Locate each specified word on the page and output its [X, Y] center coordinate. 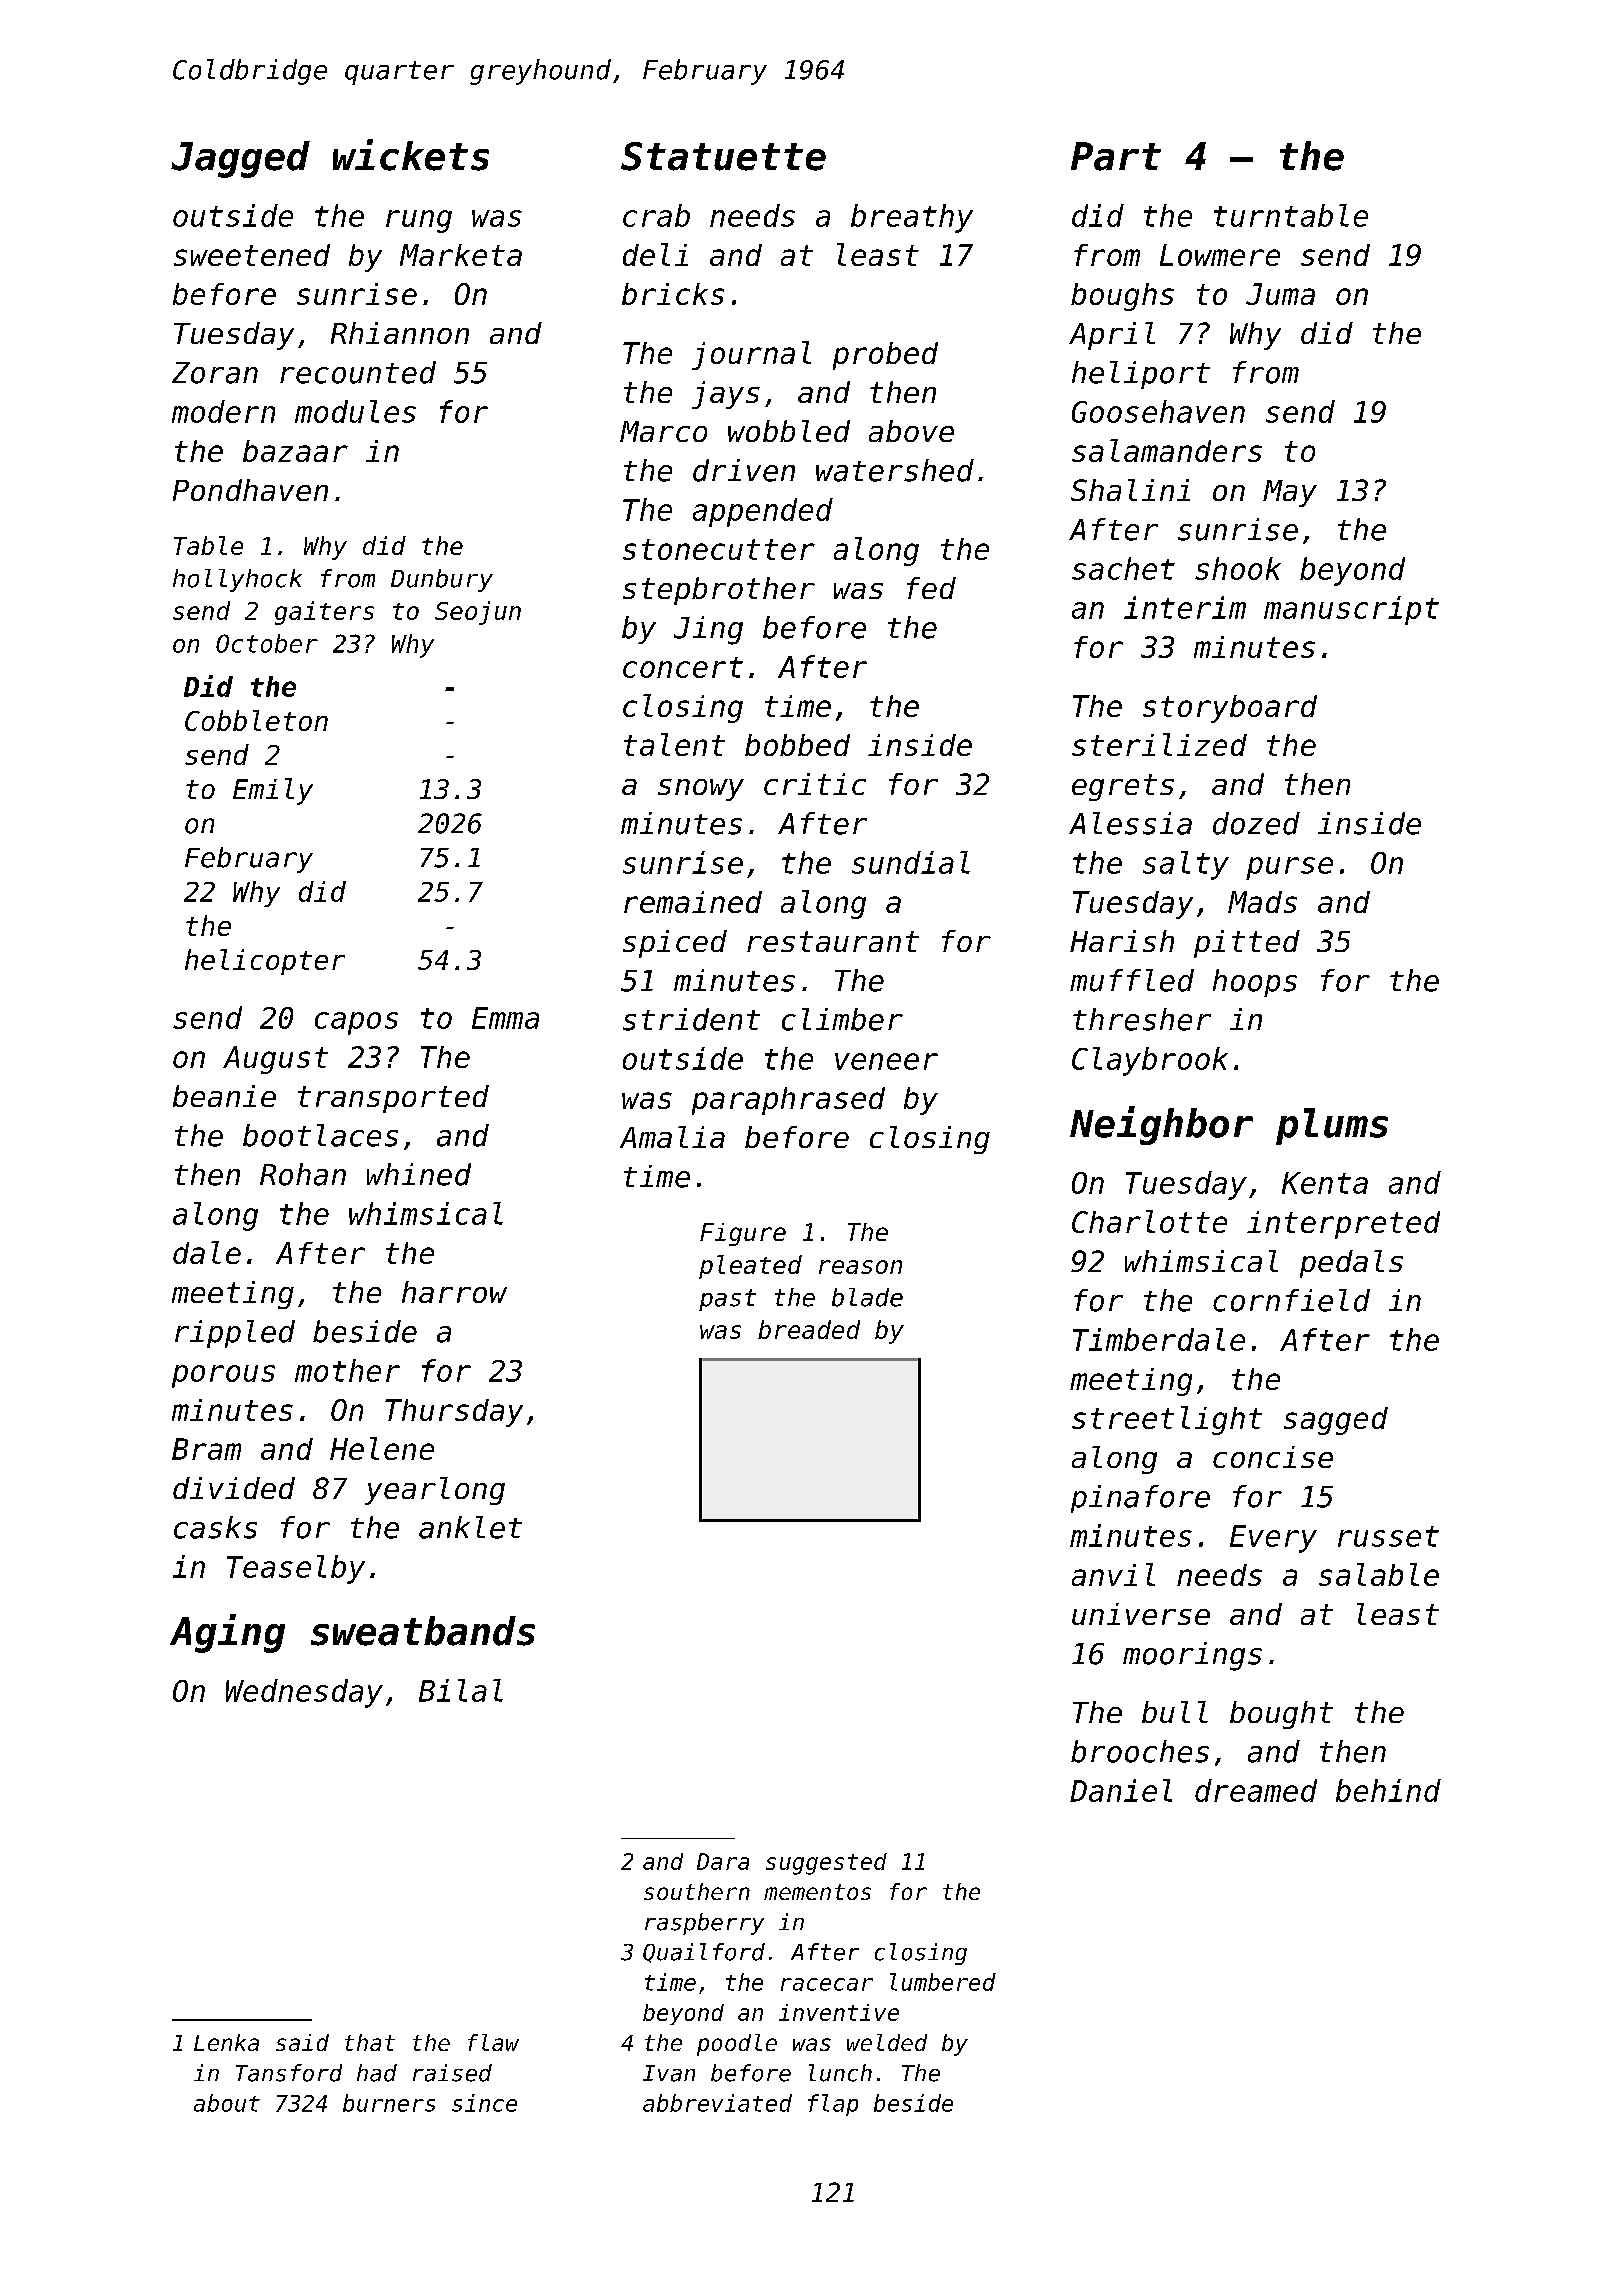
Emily [273, 791]
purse [1289, 868]
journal [751, 355]
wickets [411, 155]
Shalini [1130, 490]
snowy [701, 790]
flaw [493, 2042]
